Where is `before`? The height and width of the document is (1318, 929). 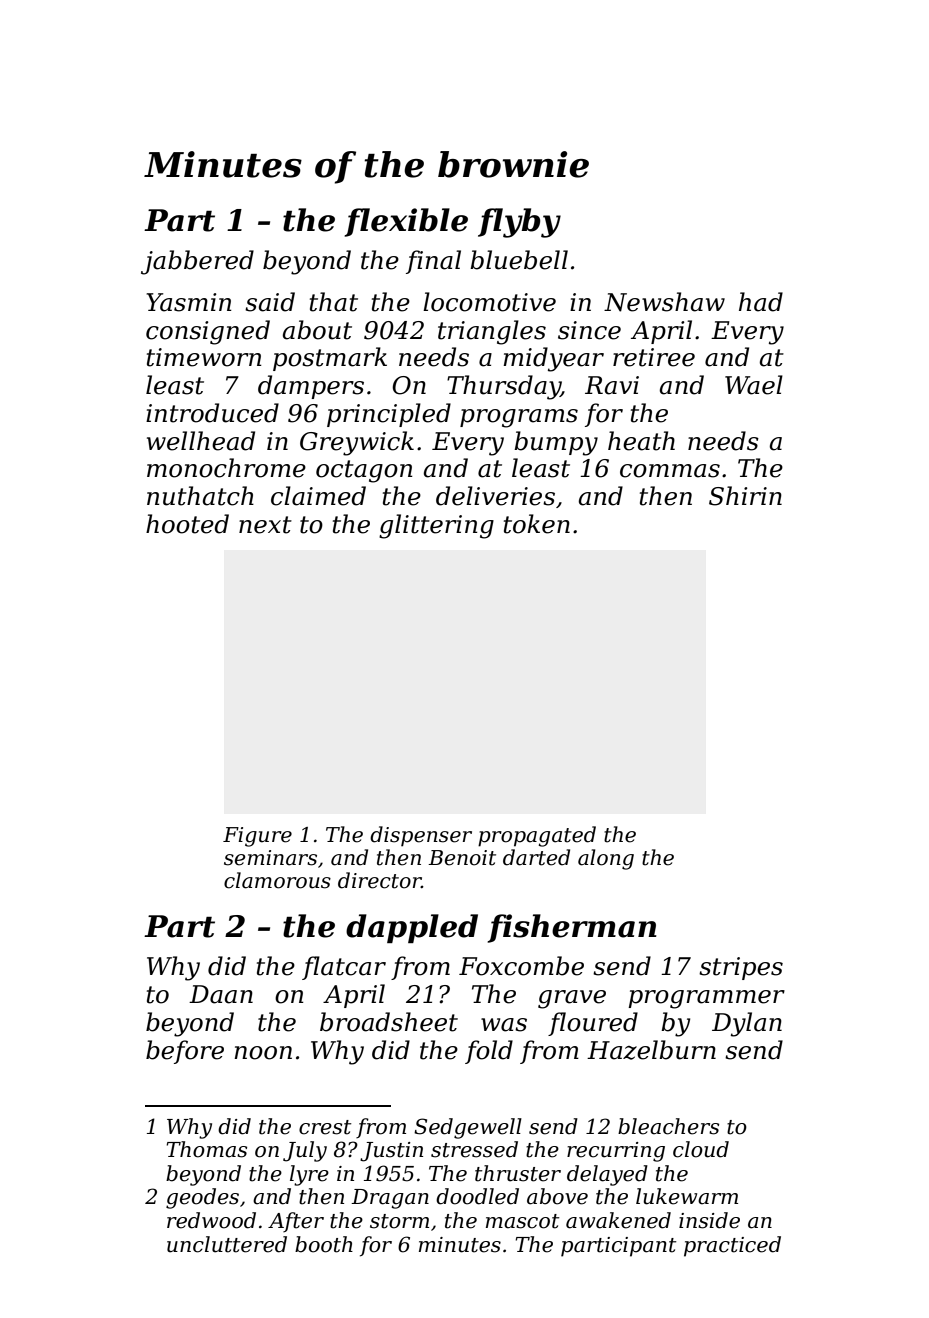
before is located at coordinates (185, 1052).
